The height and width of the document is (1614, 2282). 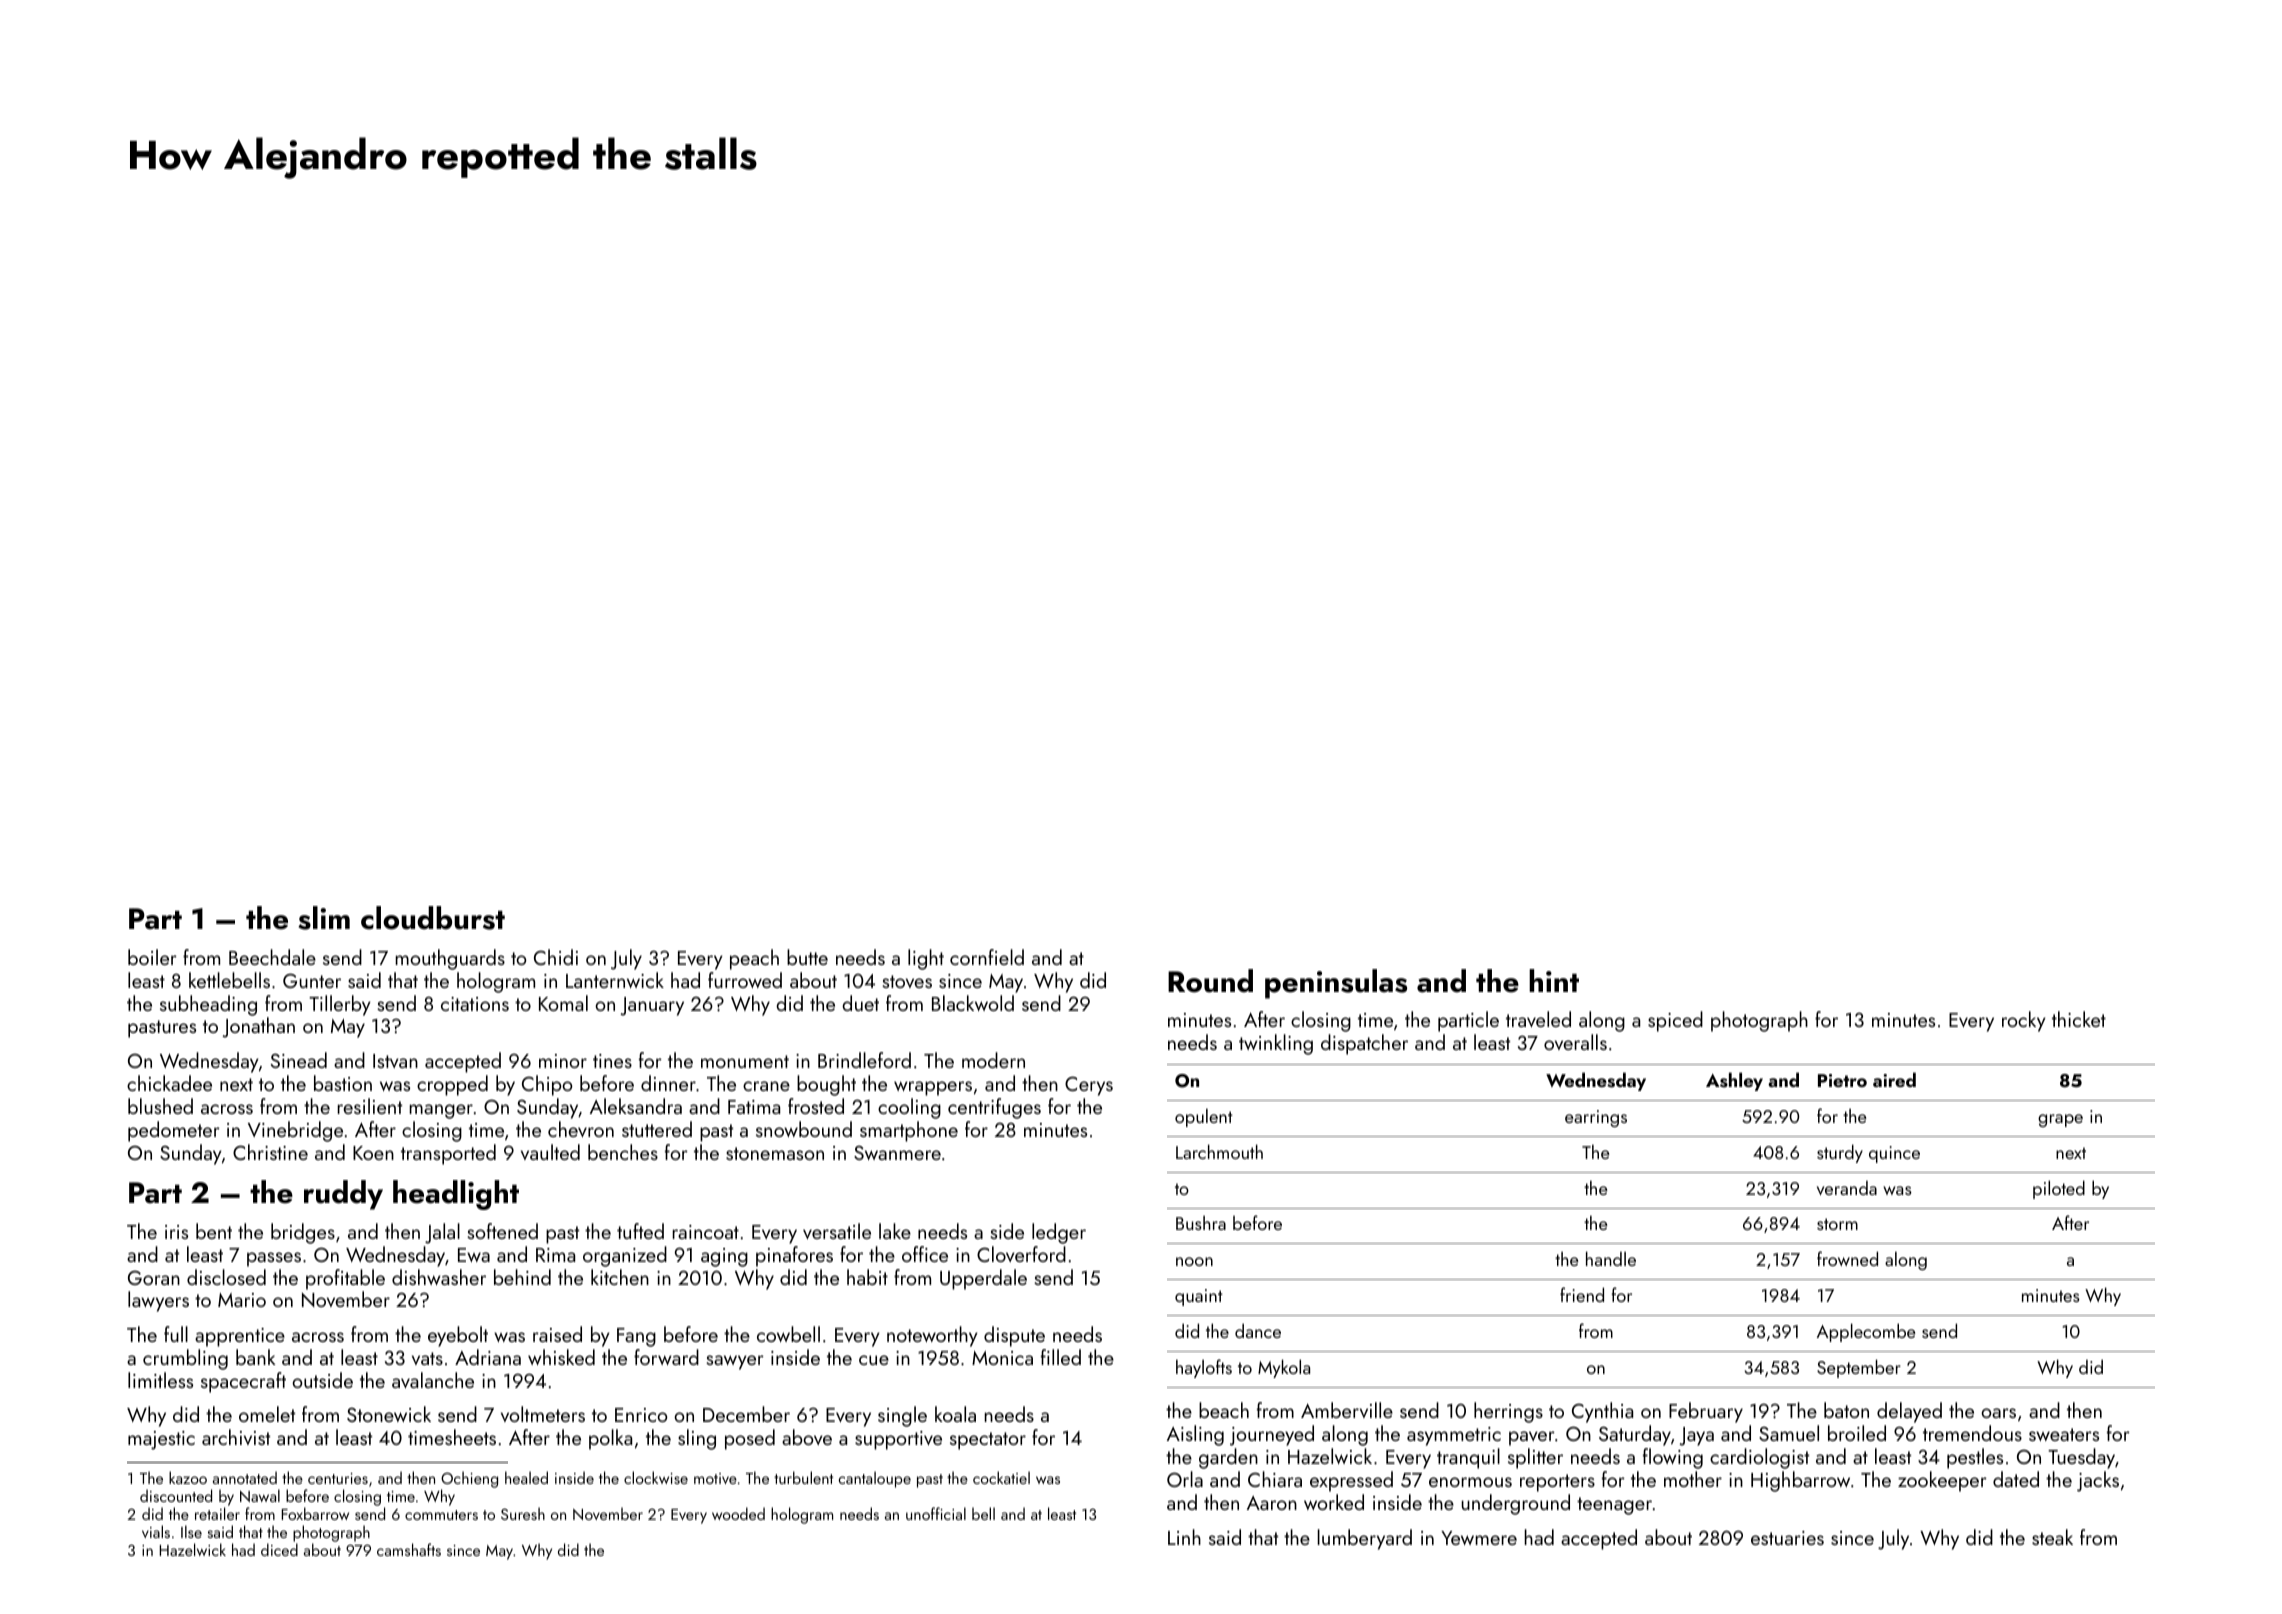 I want to click on spiced, so click(x=1675, y=1021).
